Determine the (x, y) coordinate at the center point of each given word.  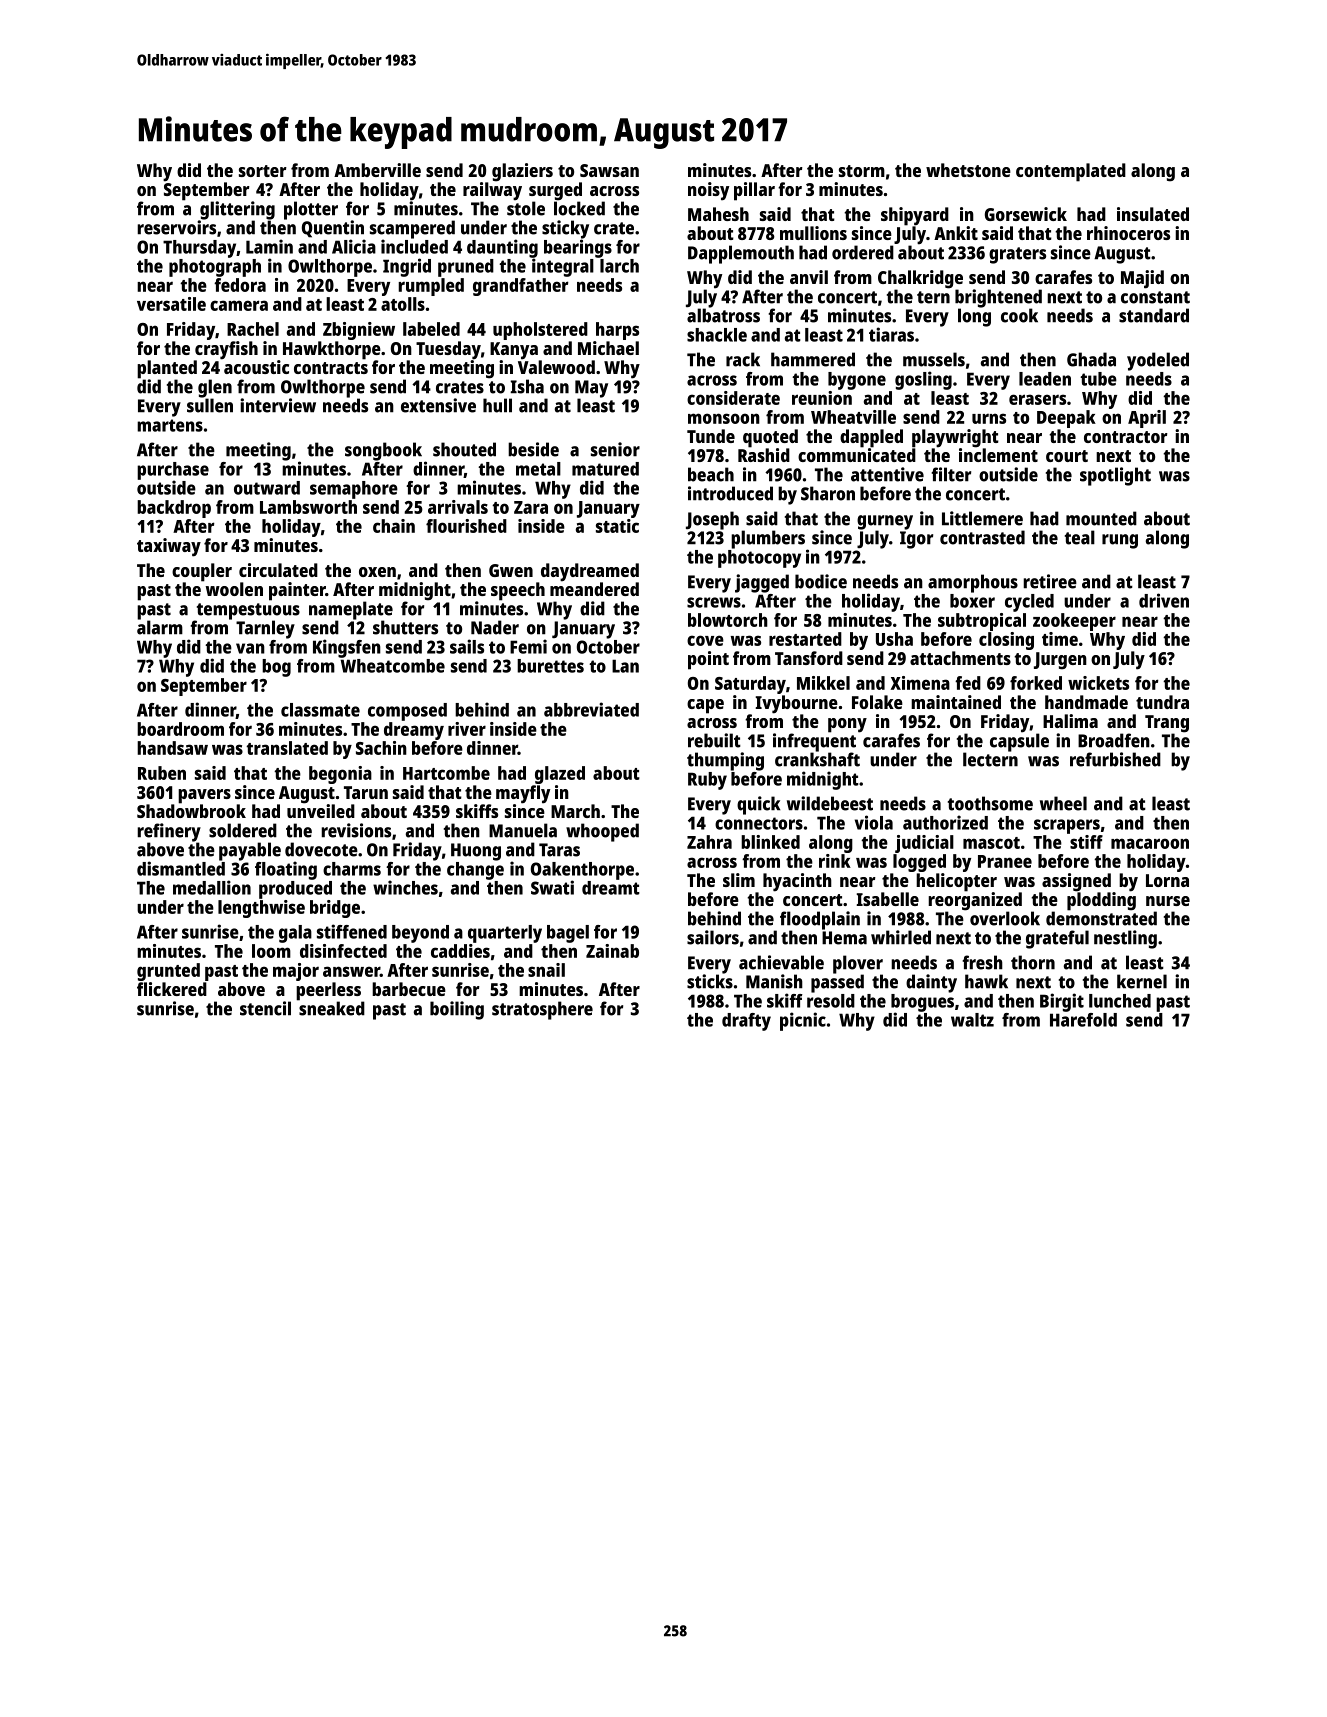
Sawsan (609, 170)
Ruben (162, 773)
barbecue (409, 989)
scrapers (1067, 826)
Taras (559, 850)
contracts (331, 368)
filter (951, 474)
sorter (263, 171)
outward (267, 488)
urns (989, 418)
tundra (1162, 702)
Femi (528, 646)
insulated (1153, 214)
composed (407, 712)
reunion (822, 398)
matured (605, 469)
